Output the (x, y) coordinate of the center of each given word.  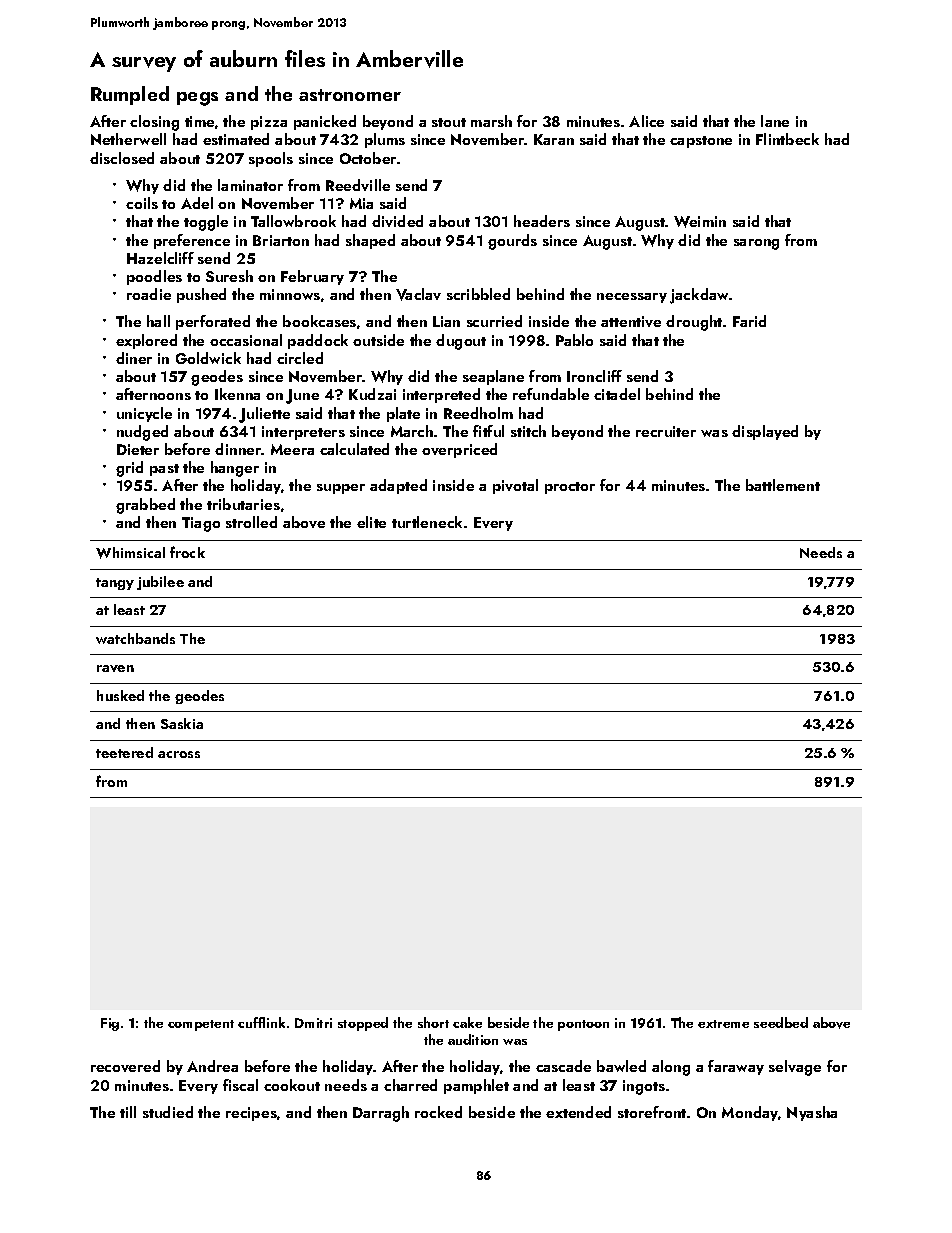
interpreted (441, 395)
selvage (795, 1068)
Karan (554, 139)
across (179, 754)
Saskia (182, 723)
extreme (723, 1024)
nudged (142, 433)
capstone (701, 142)
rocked (438, 1112)
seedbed (781, 1022)
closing (154, 123)
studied (168, 1112)
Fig (110, 1024)
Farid (749, 321)
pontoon (583, 1025)
